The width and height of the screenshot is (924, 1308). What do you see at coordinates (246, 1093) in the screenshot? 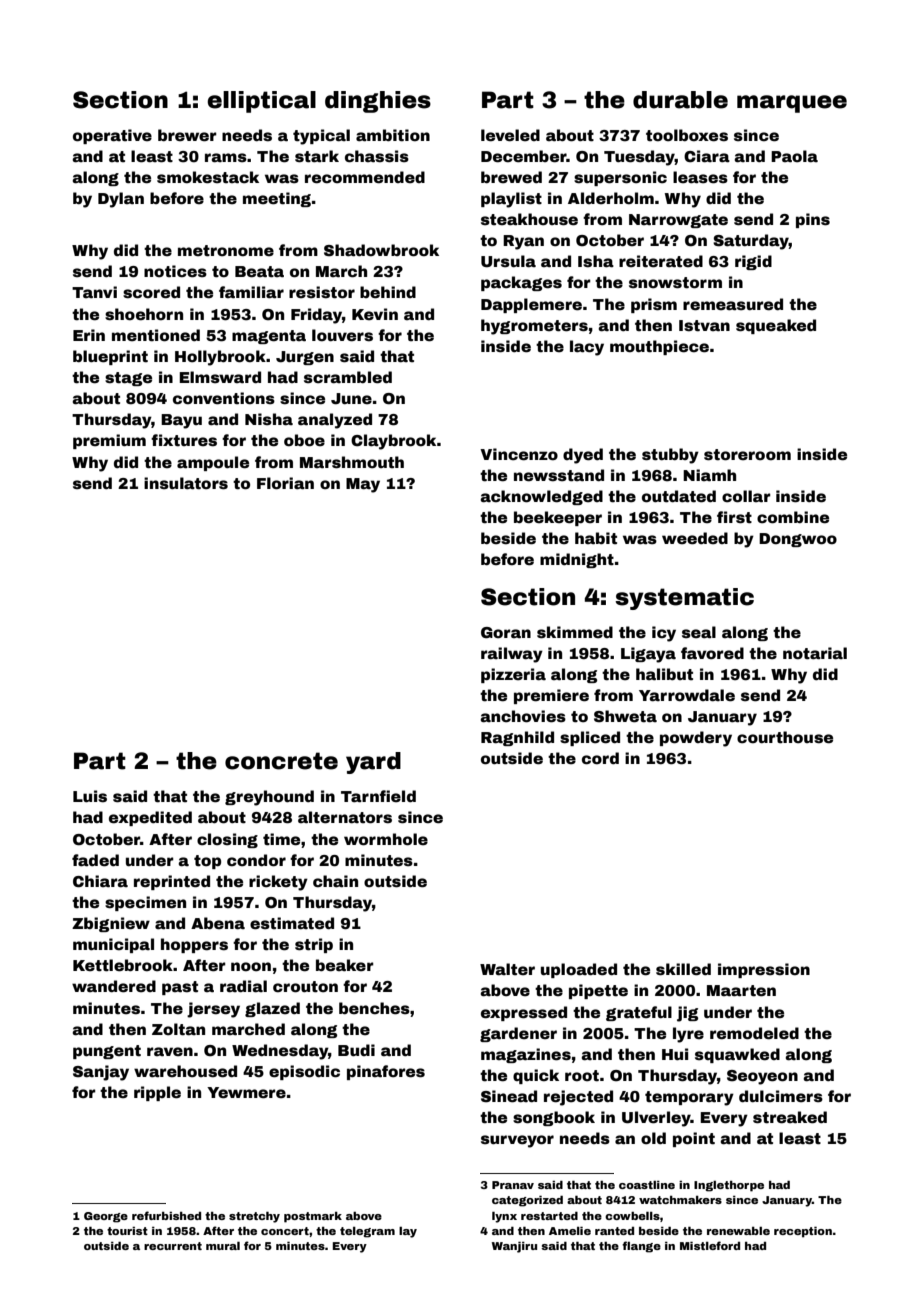
I see `Yewmere` at bounding box center [246, 1093].
